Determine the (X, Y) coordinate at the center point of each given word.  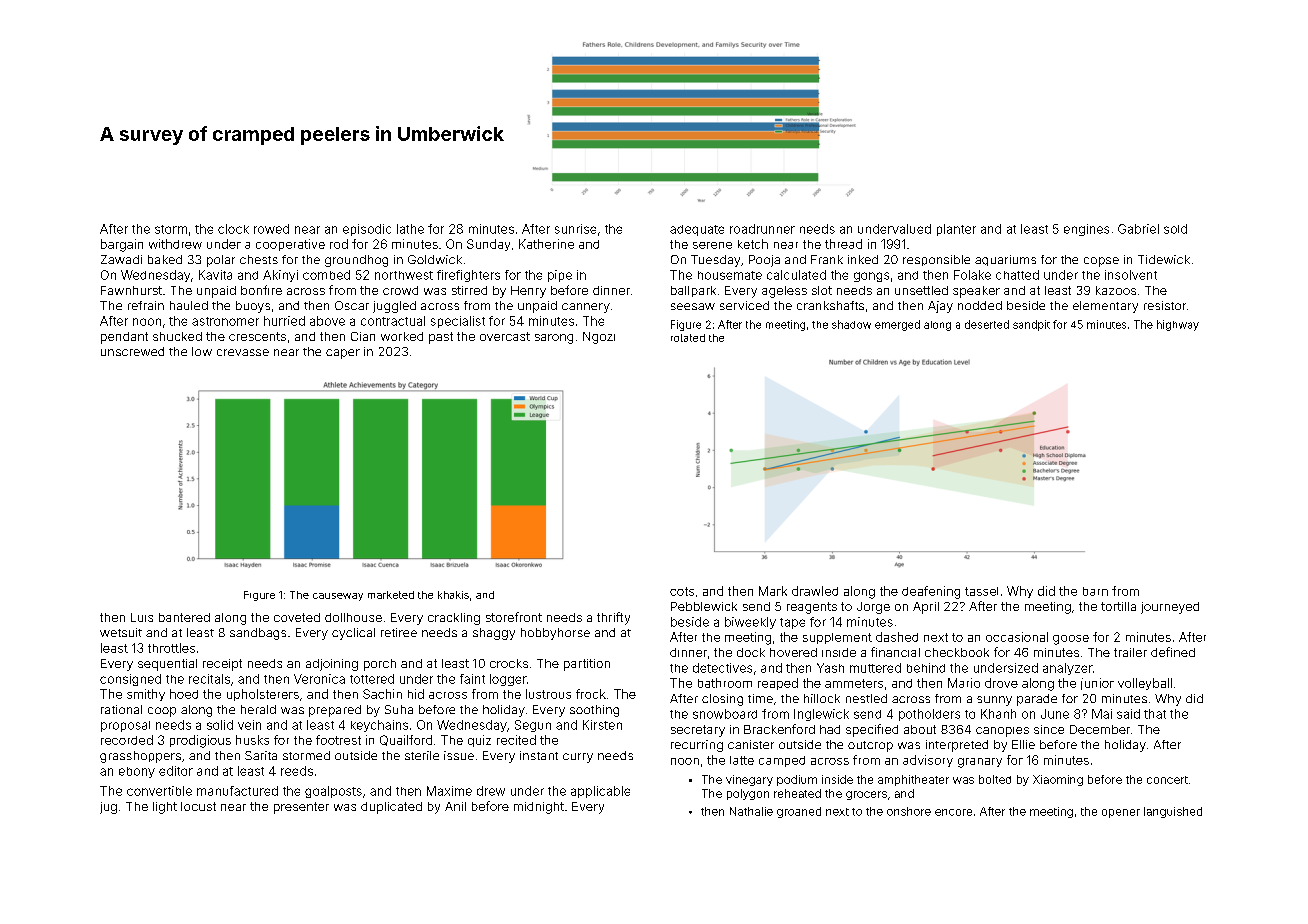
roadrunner (762, 229)
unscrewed (132, 351)
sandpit (1031, 325)
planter (956, 230)
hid (416, 694)
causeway (338, 597)
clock (233, 229)
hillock (822, 698)
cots (682, 591)
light (165, 808)
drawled (815, 591)
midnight (539, 808)
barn (1095, 591)
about (920, 729)
